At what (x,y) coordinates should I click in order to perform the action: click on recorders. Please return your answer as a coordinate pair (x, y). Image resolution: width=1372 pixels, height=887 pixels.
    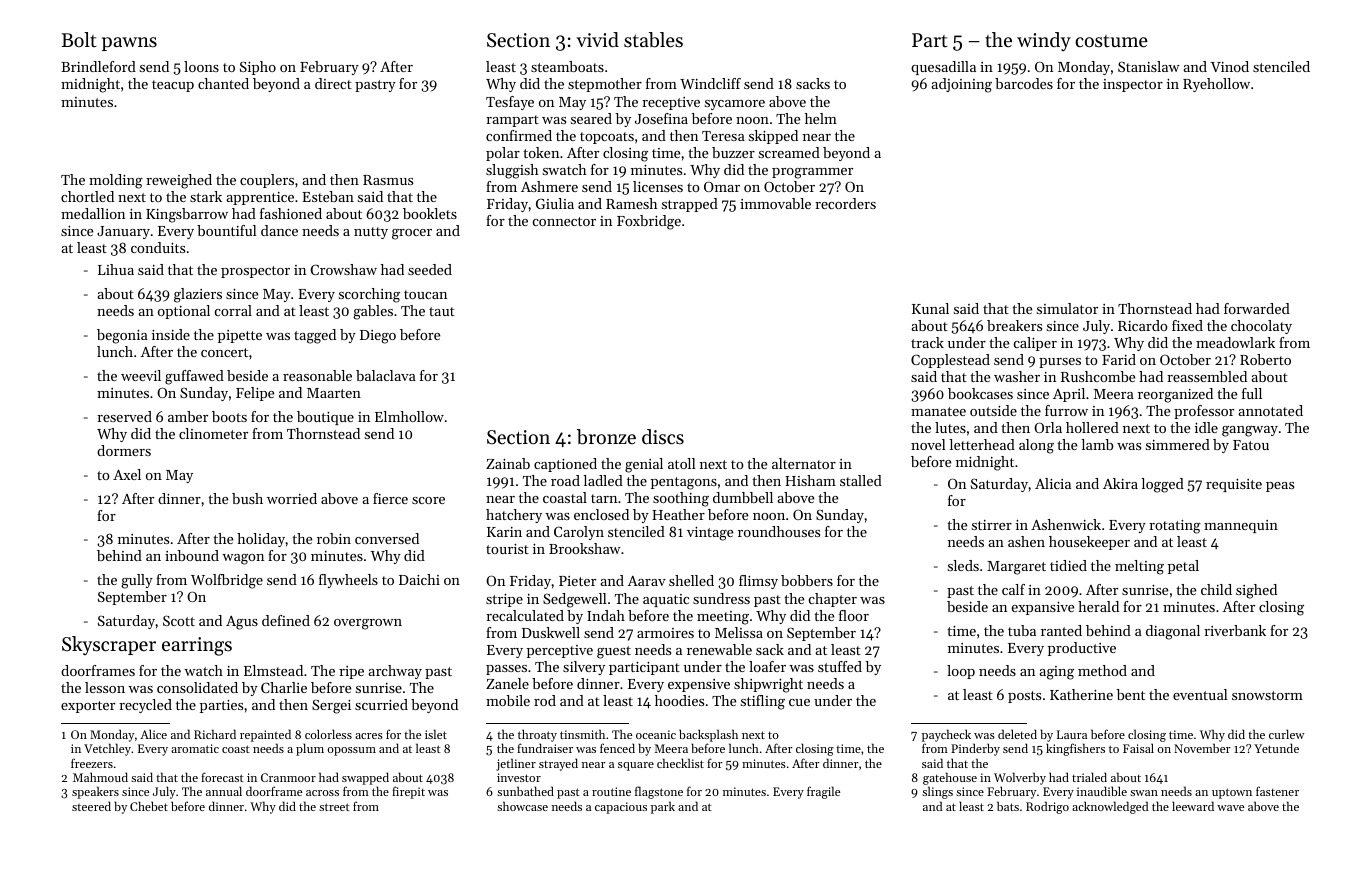
    Looking at the image, I should click on (845, 203).
